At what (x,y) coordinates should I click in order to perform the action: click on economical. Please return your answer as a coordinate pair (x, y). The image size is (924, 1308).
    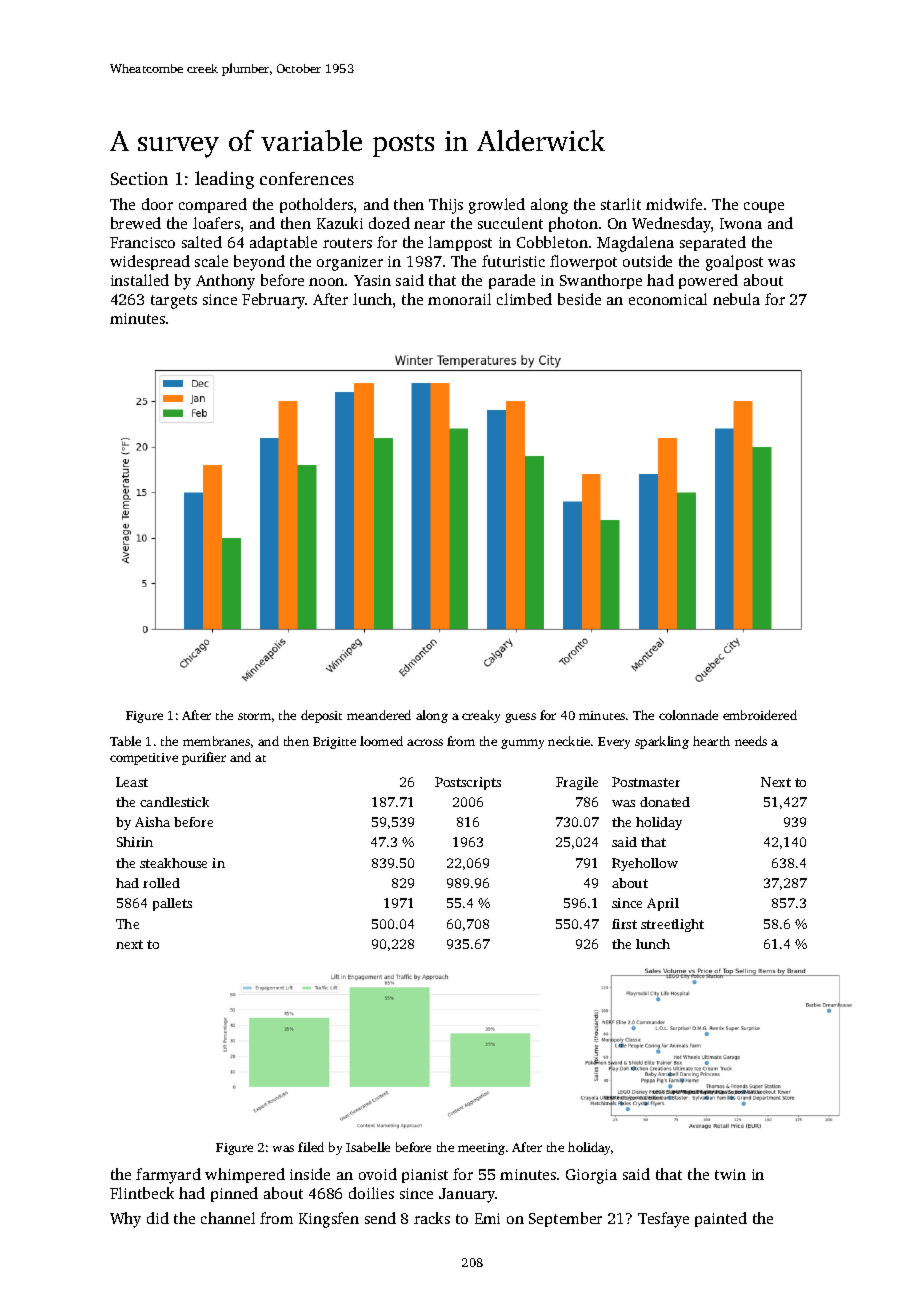
    Looking at the image, I should click on (668, 299).
